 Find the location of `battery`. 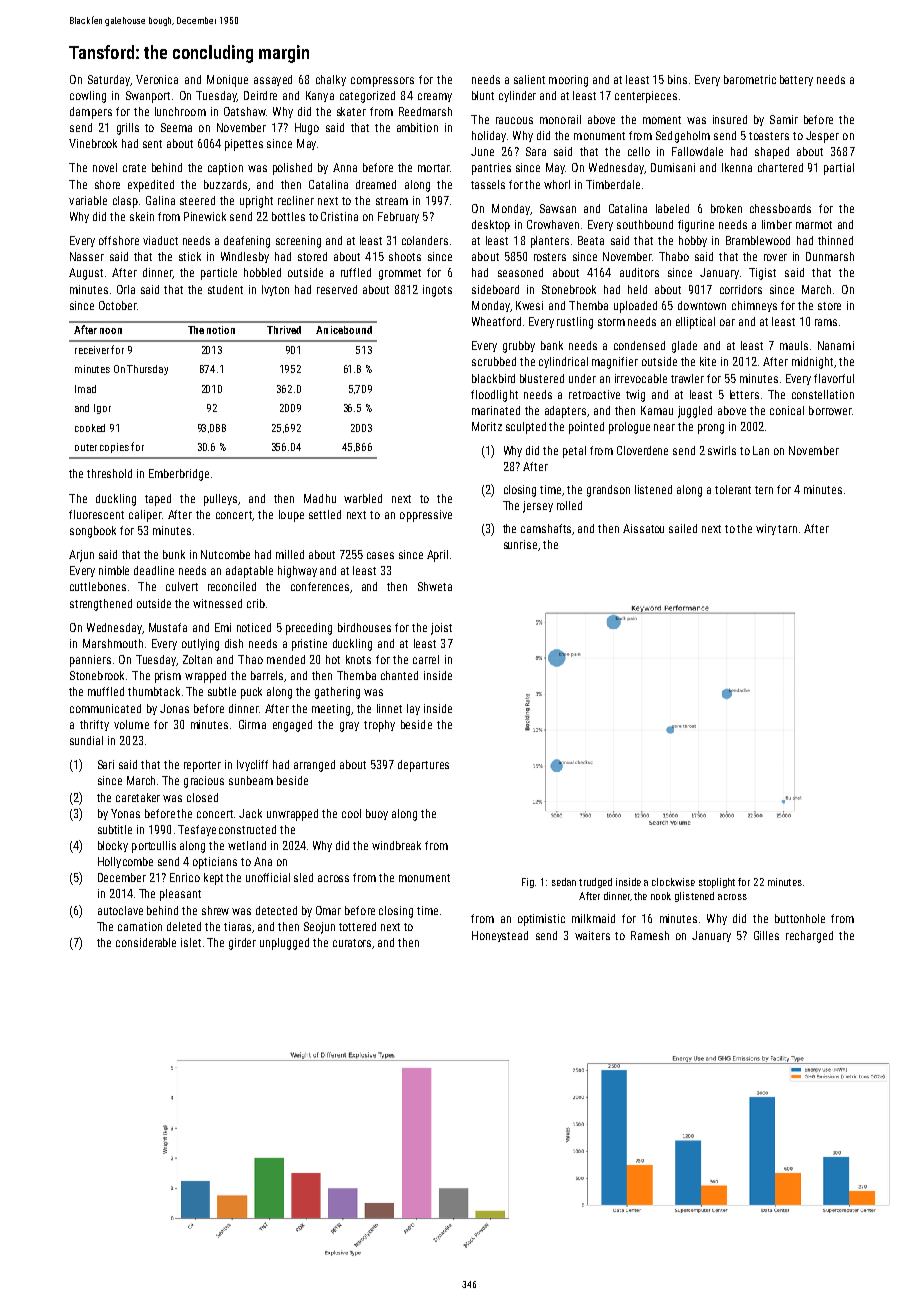

battery is located at coordinates (796, 80).
